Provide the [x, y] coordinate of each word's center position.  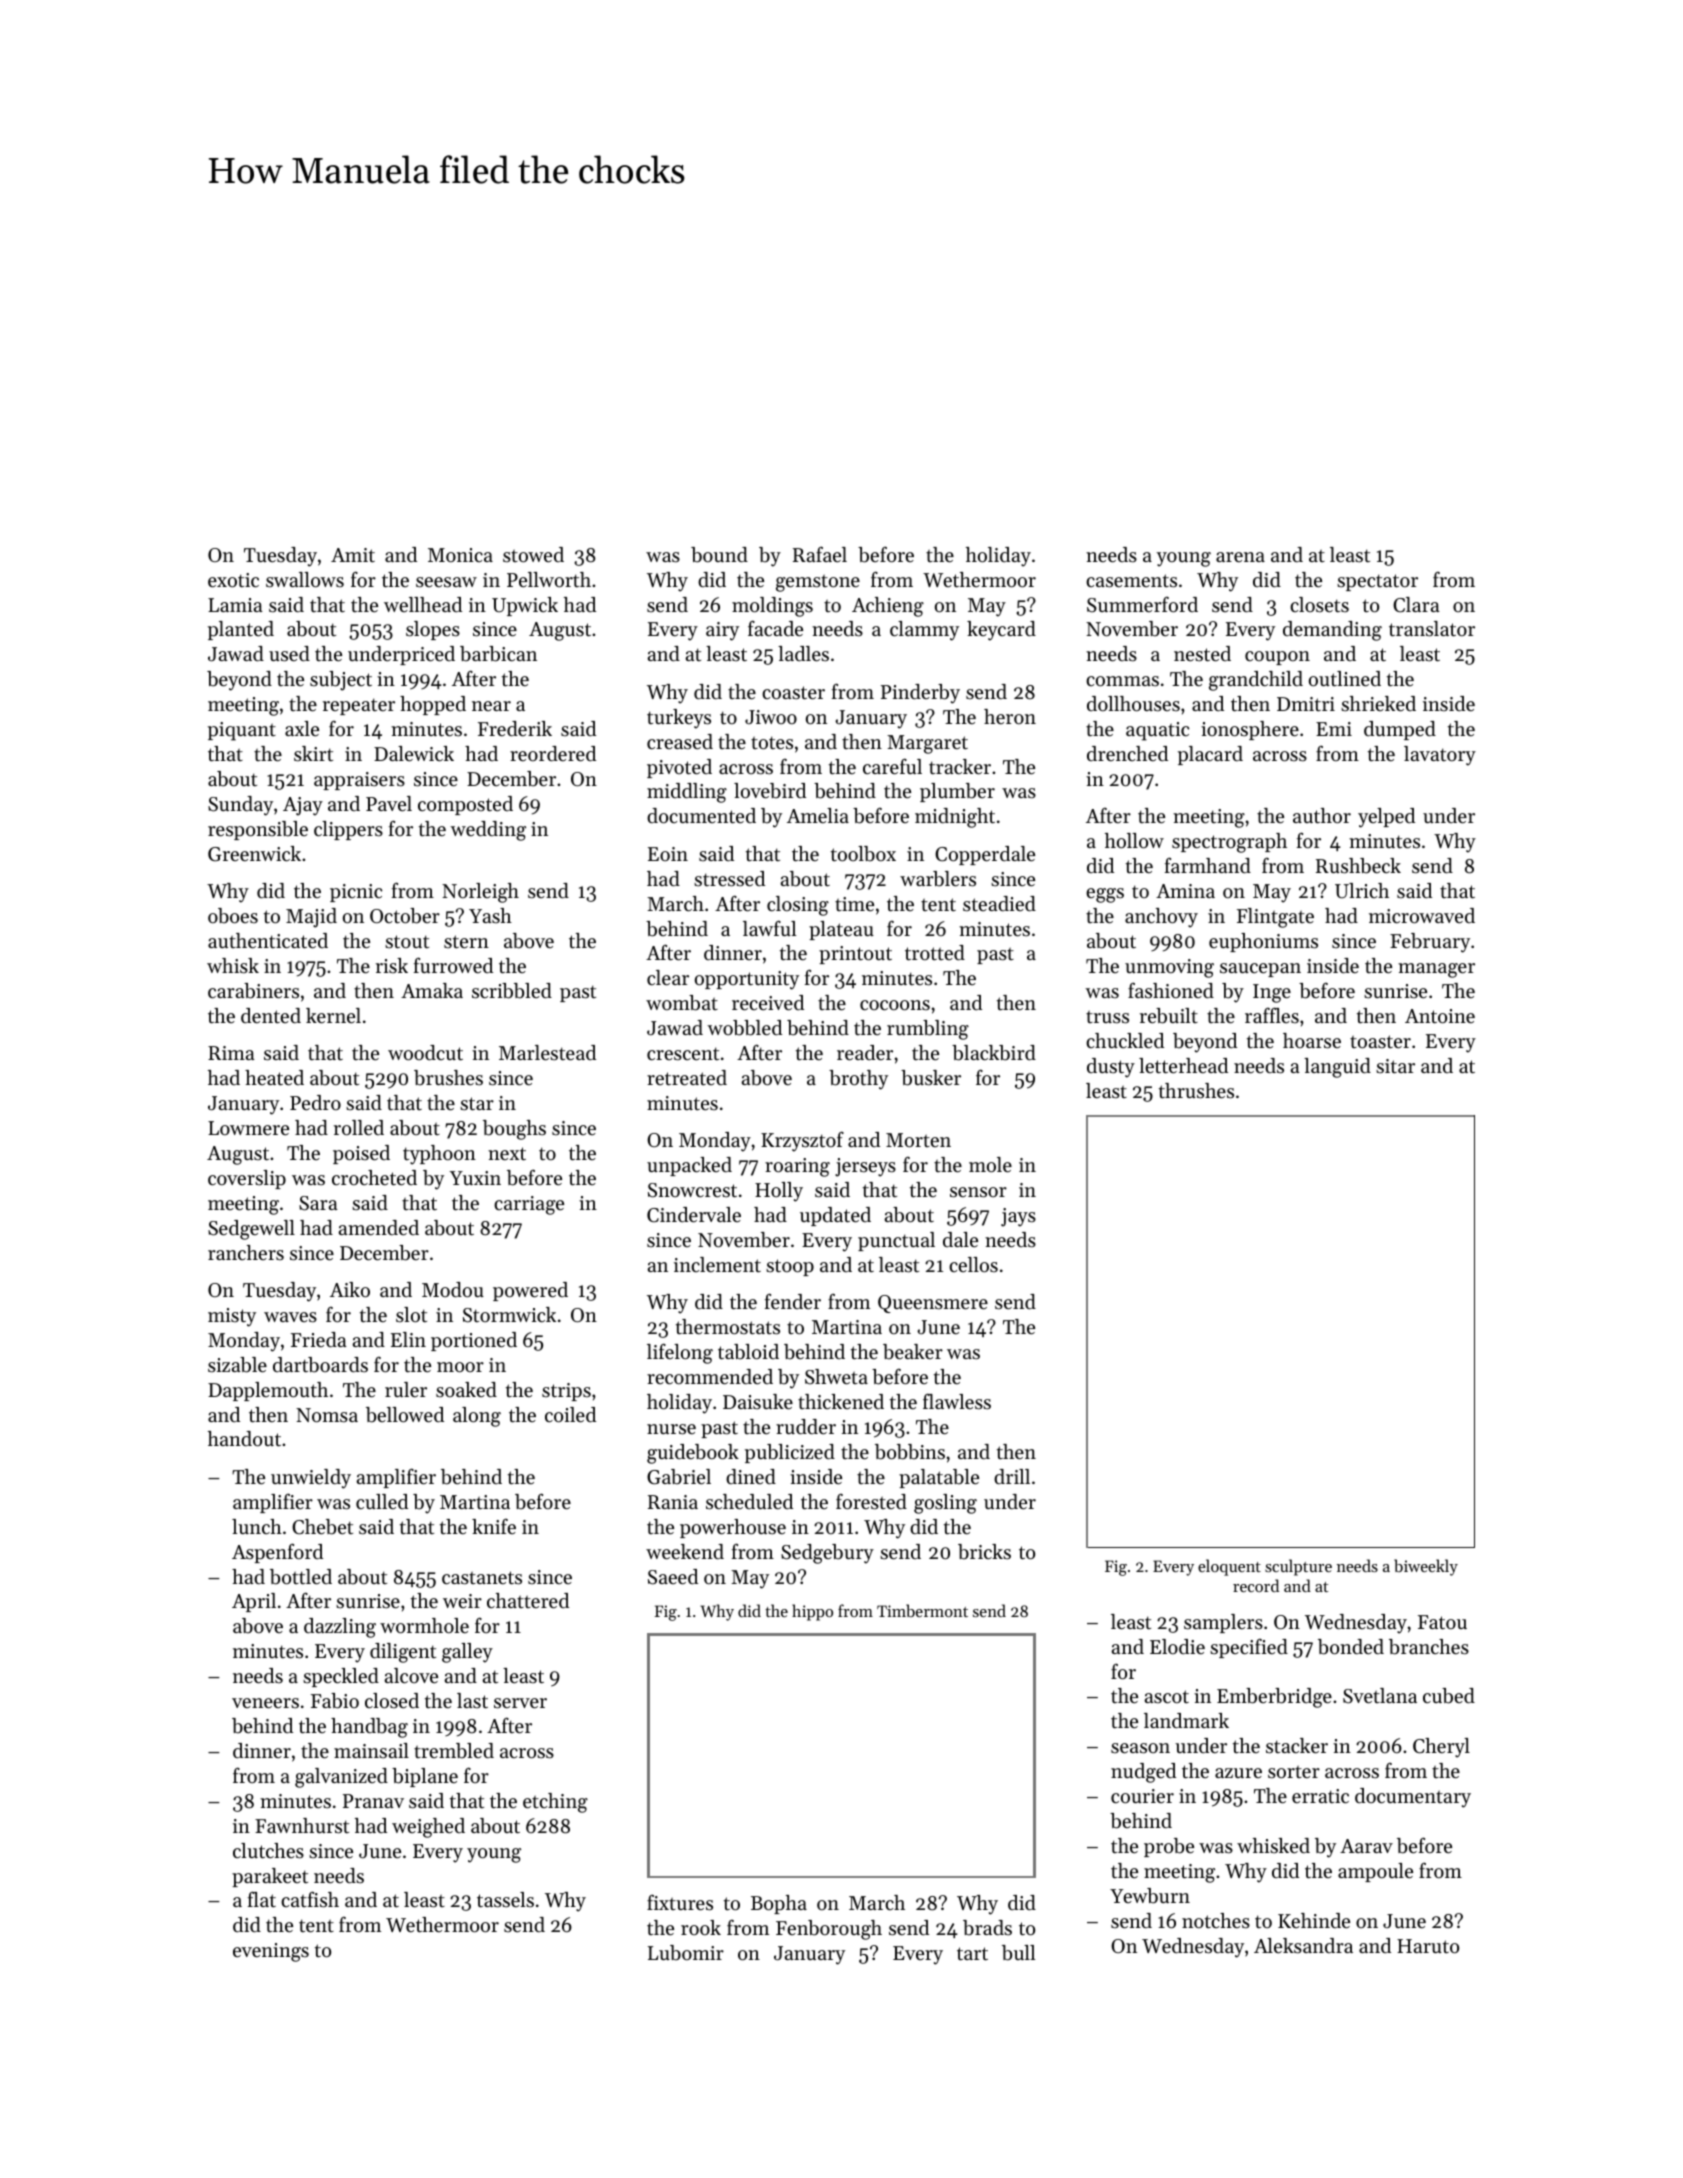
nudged [1143, 1773]
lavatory [1440, 756]
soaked [466, 1389]
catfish [310, 1899]
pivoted [679, 768]
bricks [984, 1552]
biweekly [1426, 1567]
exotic [233, 580]
